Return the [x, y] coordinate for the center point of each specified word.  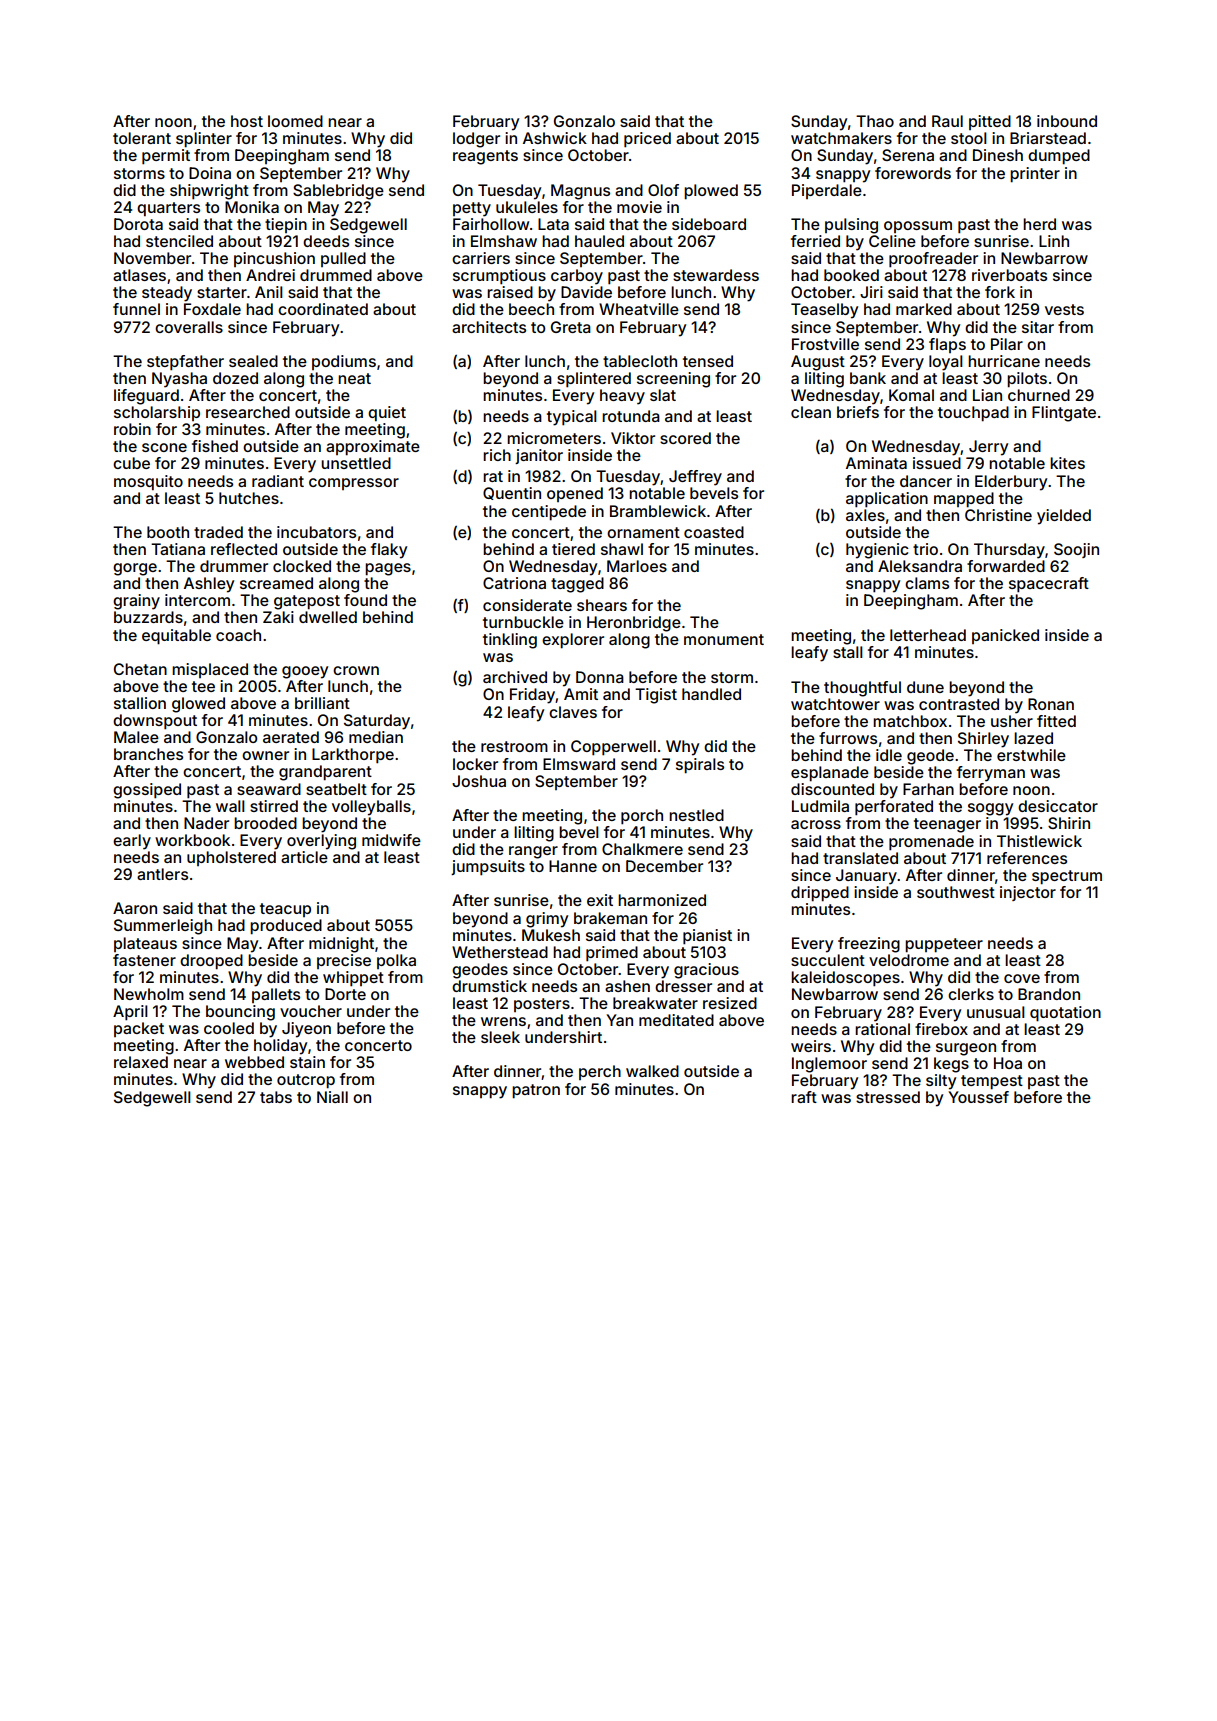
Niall [332, 1097]
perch [600, 1072]
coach [238, 635]
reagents [485, 157]
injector [1028, 893]
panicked [1005, 636]
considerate [527, 605]
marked [924, 309]
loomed [295, 121]
